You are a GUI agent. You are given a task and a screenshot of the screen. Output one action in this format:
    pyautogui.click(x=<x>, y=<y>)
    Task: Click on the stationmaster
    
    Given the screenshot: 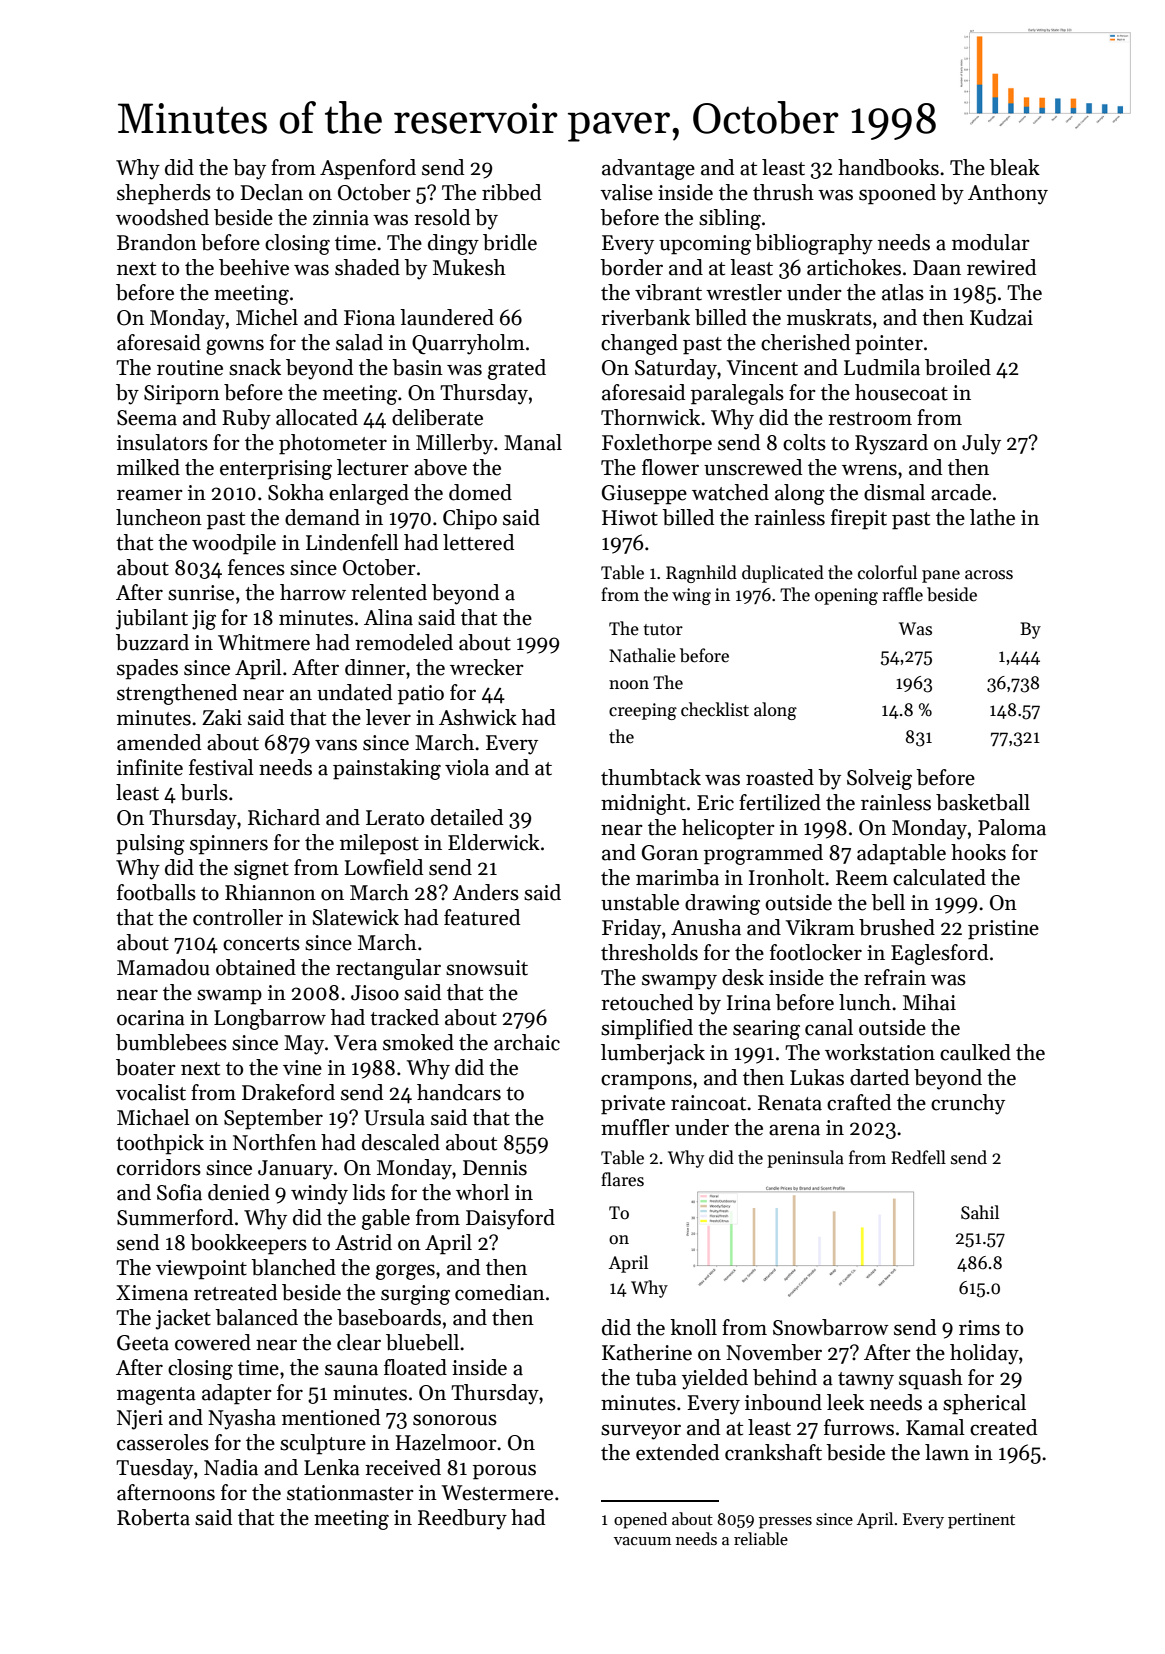 What is the action you would take?
    pyautogui.click(x=350, y=1493)
